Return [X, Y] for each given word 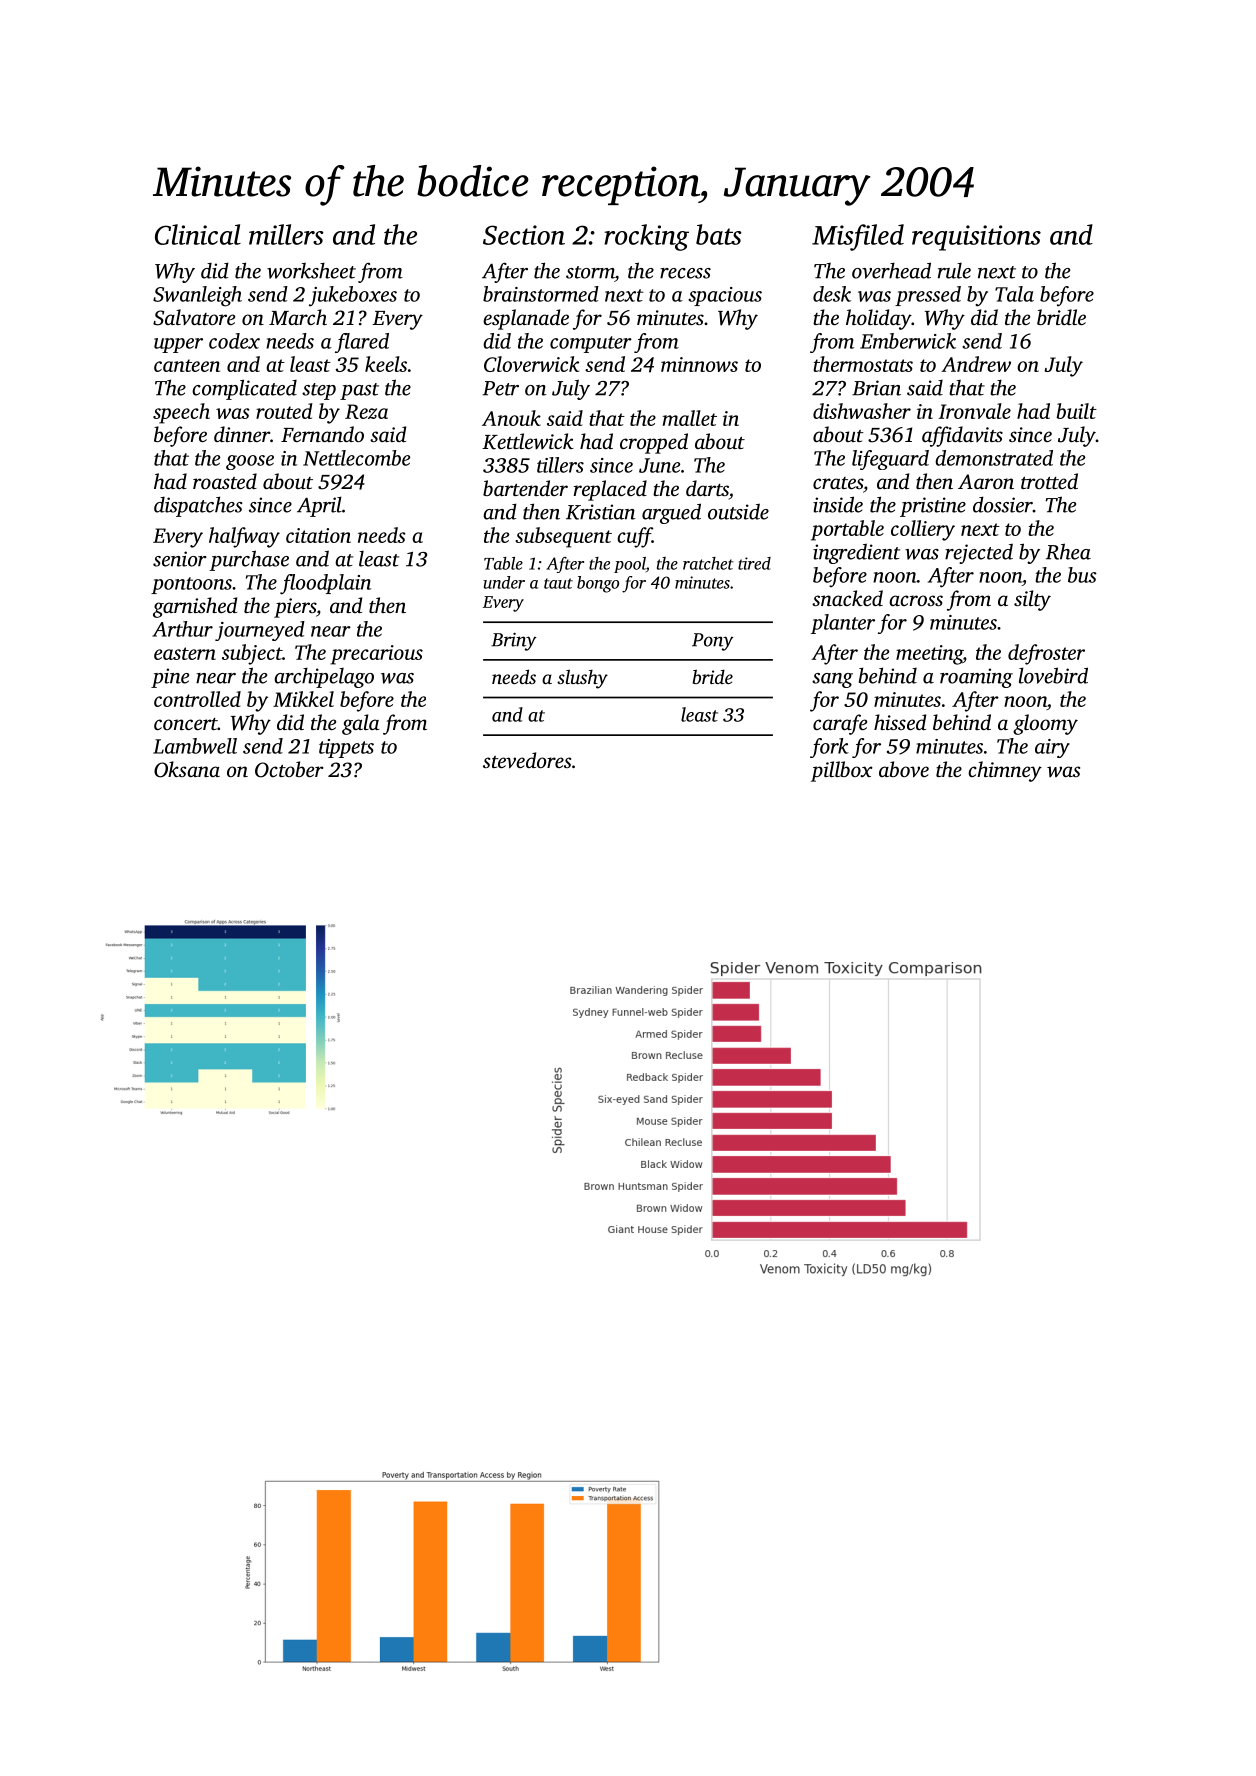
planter [843, 624]
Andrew [976, 364]
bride [712, 676]
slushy [582, 679]
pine [170, 678]
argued [671, 513]
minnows [699, 364]
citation [318, 535]
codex [234, 341]
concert [186, 724]
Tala [1014, 294]
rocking [646, 237]
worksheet [311, 271]
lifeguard [890, 460]
